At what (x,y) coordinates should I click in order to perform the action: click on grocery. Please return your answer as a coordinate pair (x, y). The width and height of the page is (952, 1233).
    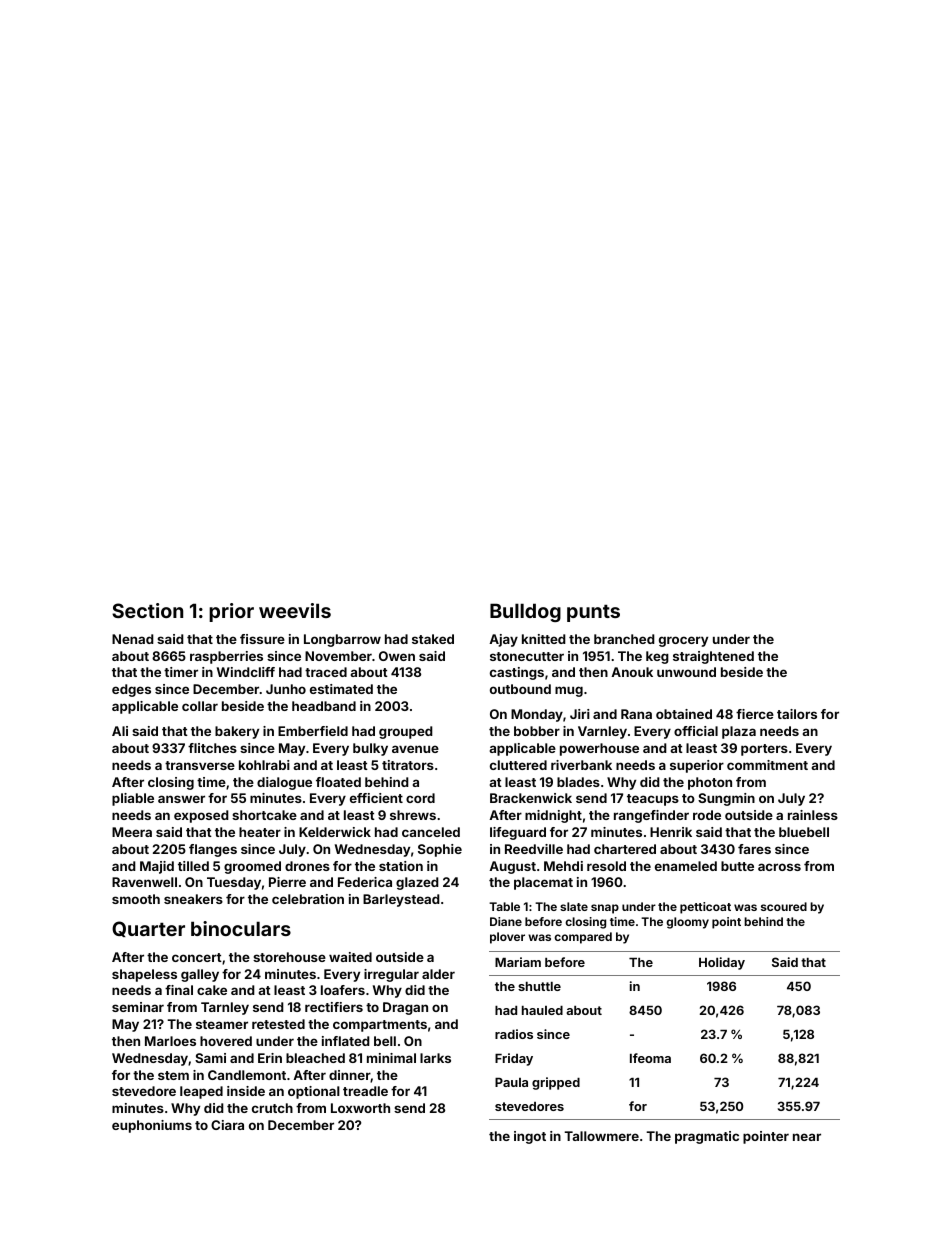
    Looking at the image, I should click on (683, 641).
